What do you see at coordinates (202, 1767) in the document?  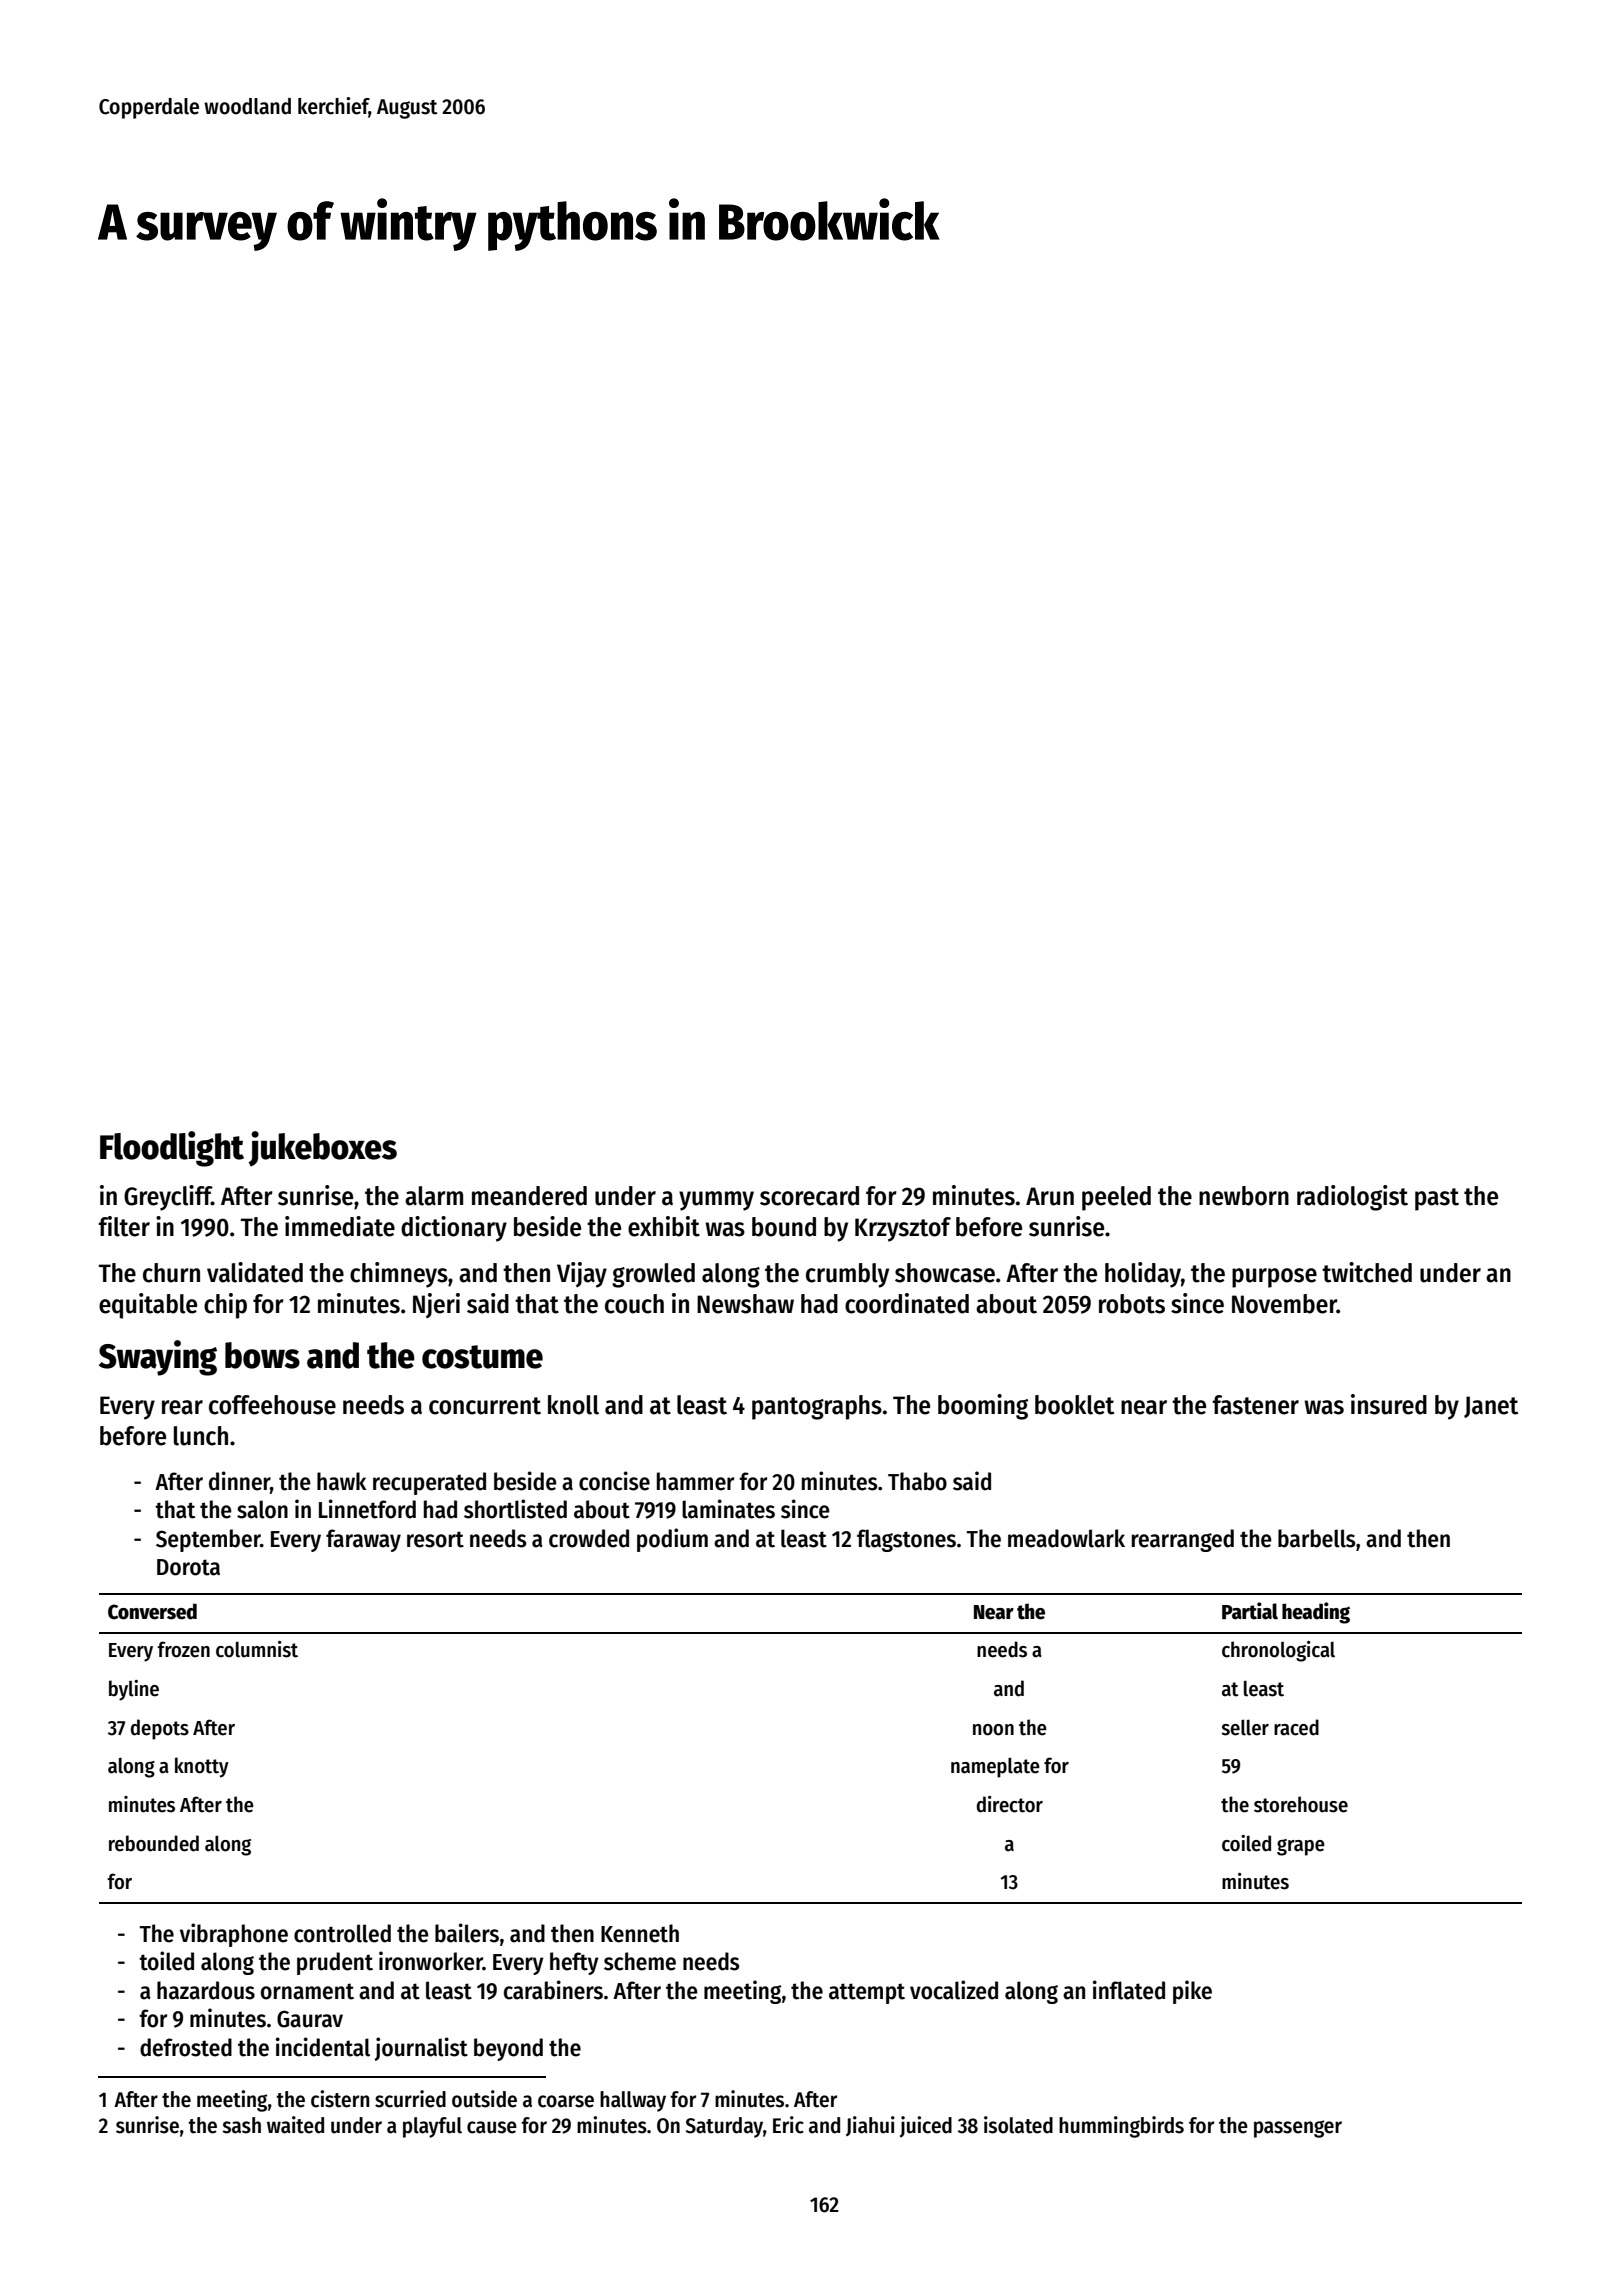 I see `knotty` at bounding box center [202, 1767].
